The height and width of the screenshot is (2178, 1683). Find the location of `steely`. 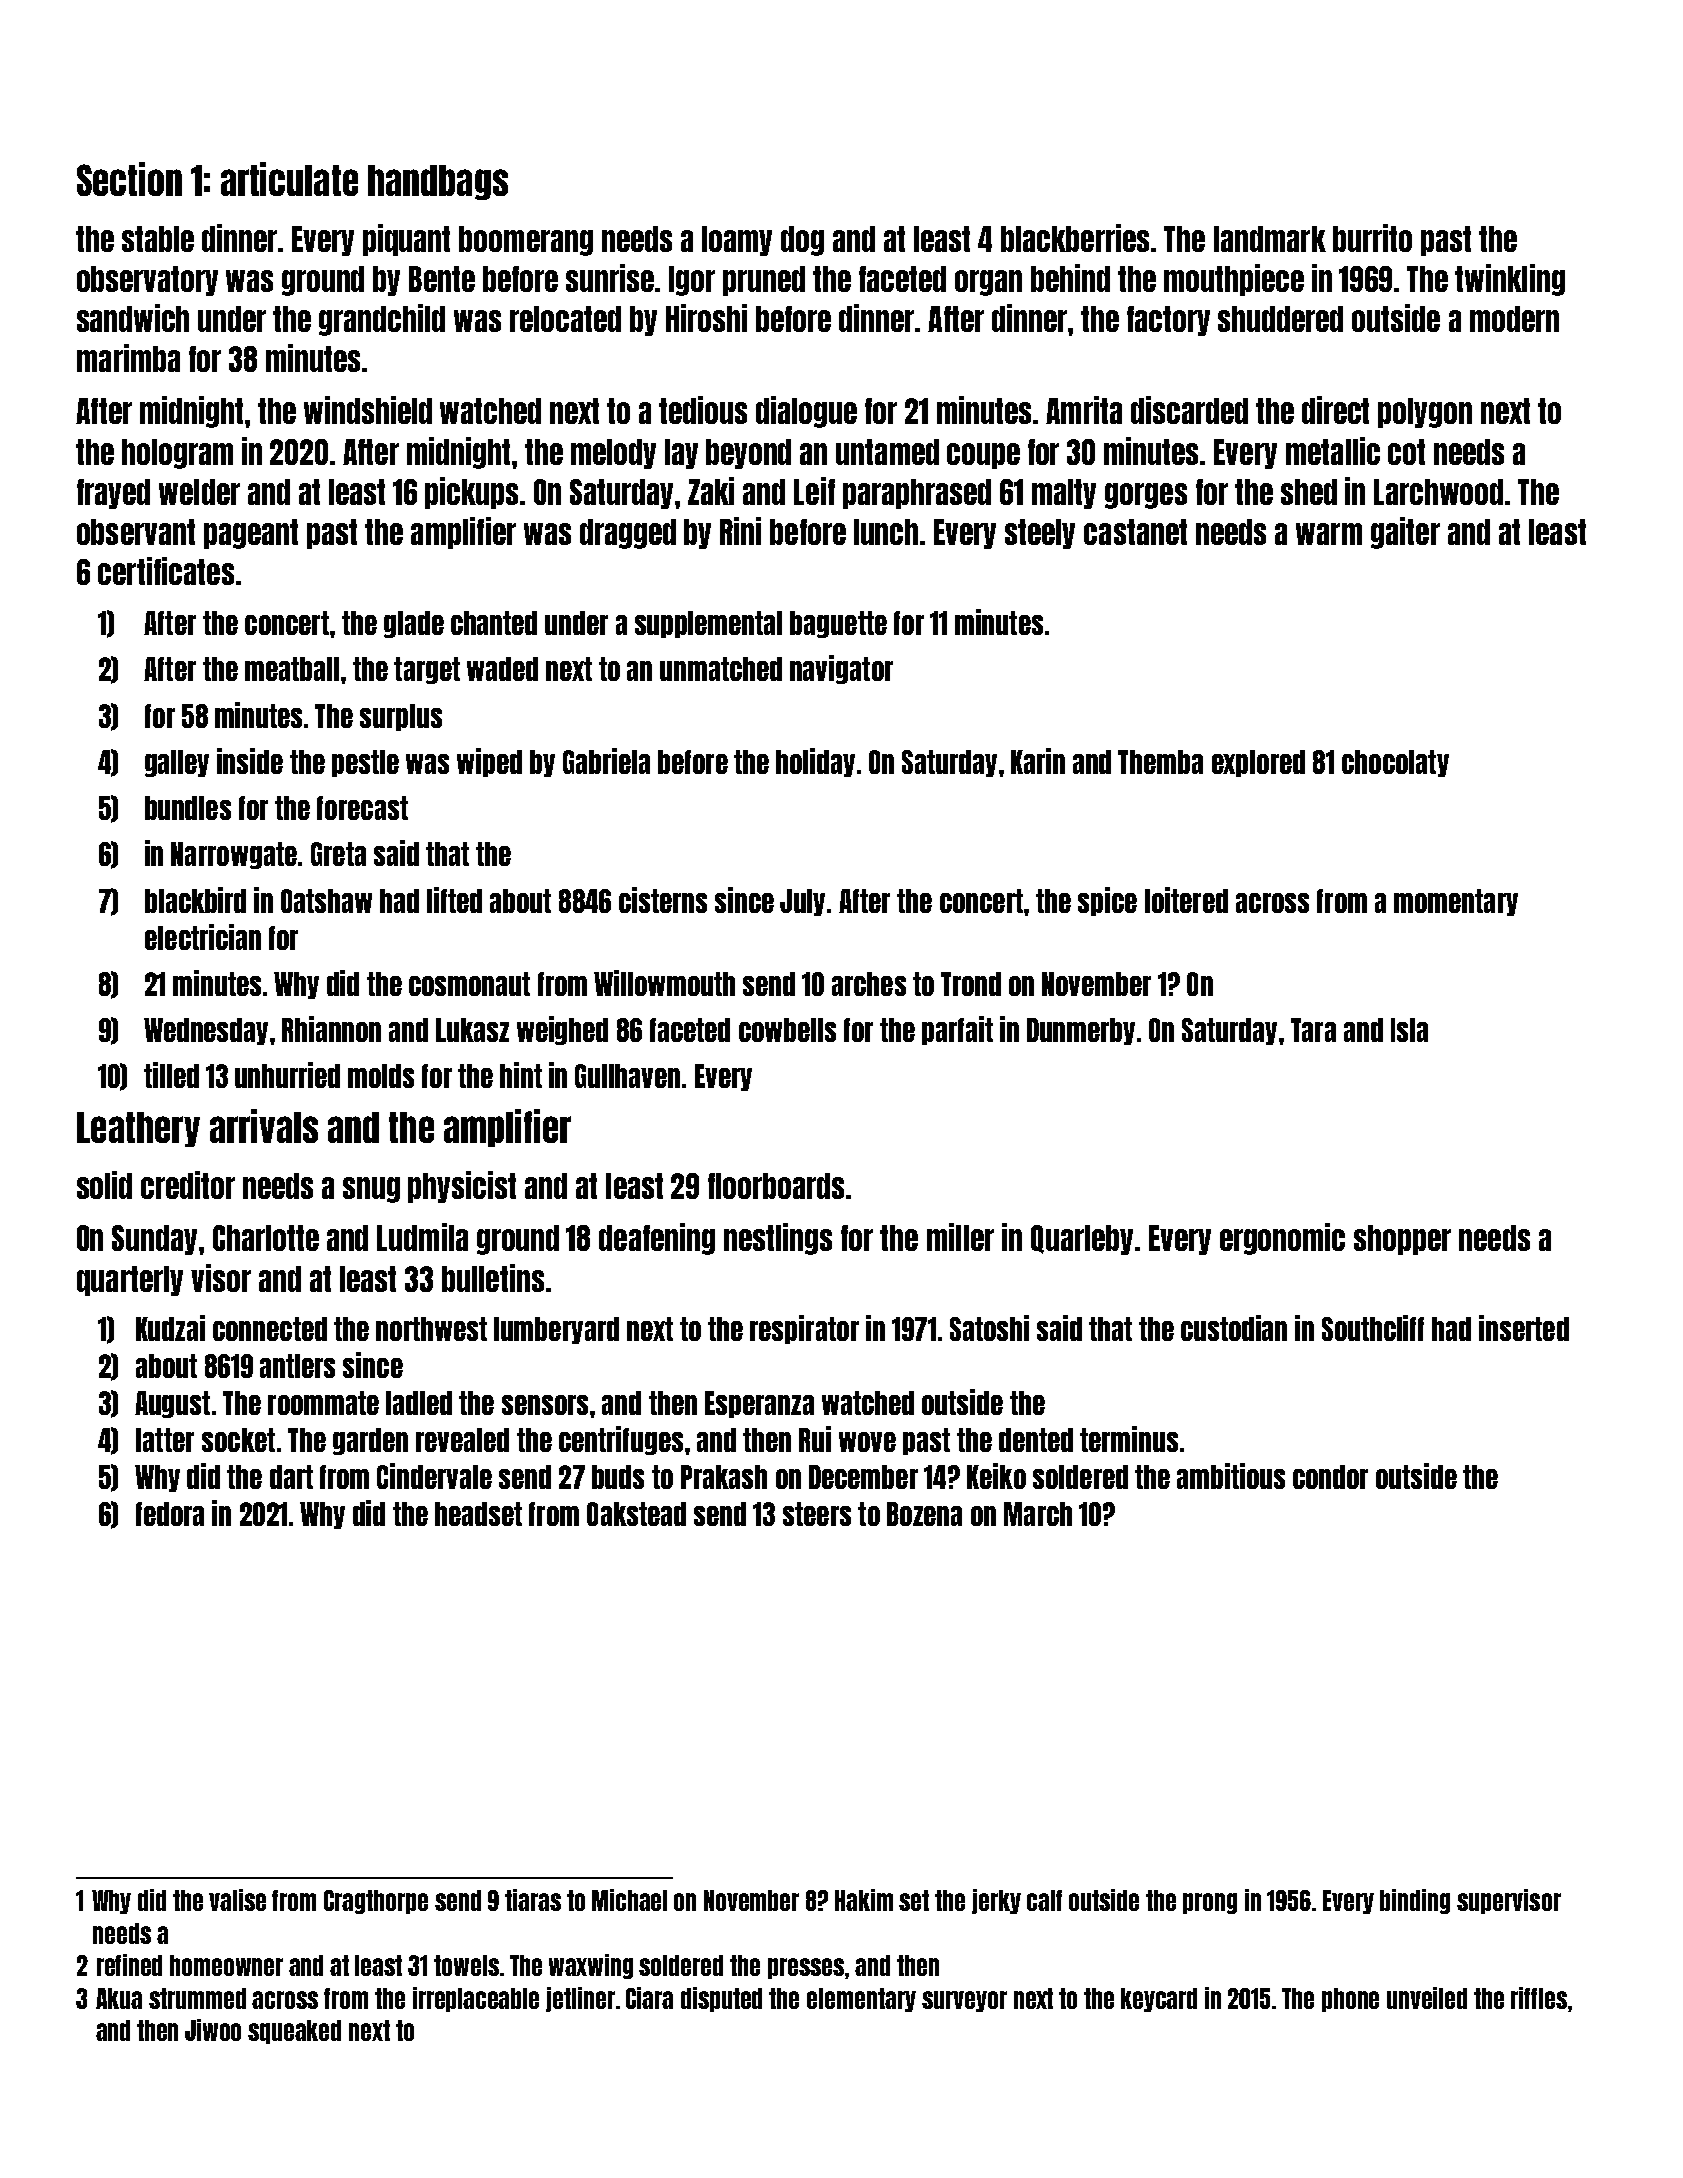

steely is located at coordinates (1040, 534).
